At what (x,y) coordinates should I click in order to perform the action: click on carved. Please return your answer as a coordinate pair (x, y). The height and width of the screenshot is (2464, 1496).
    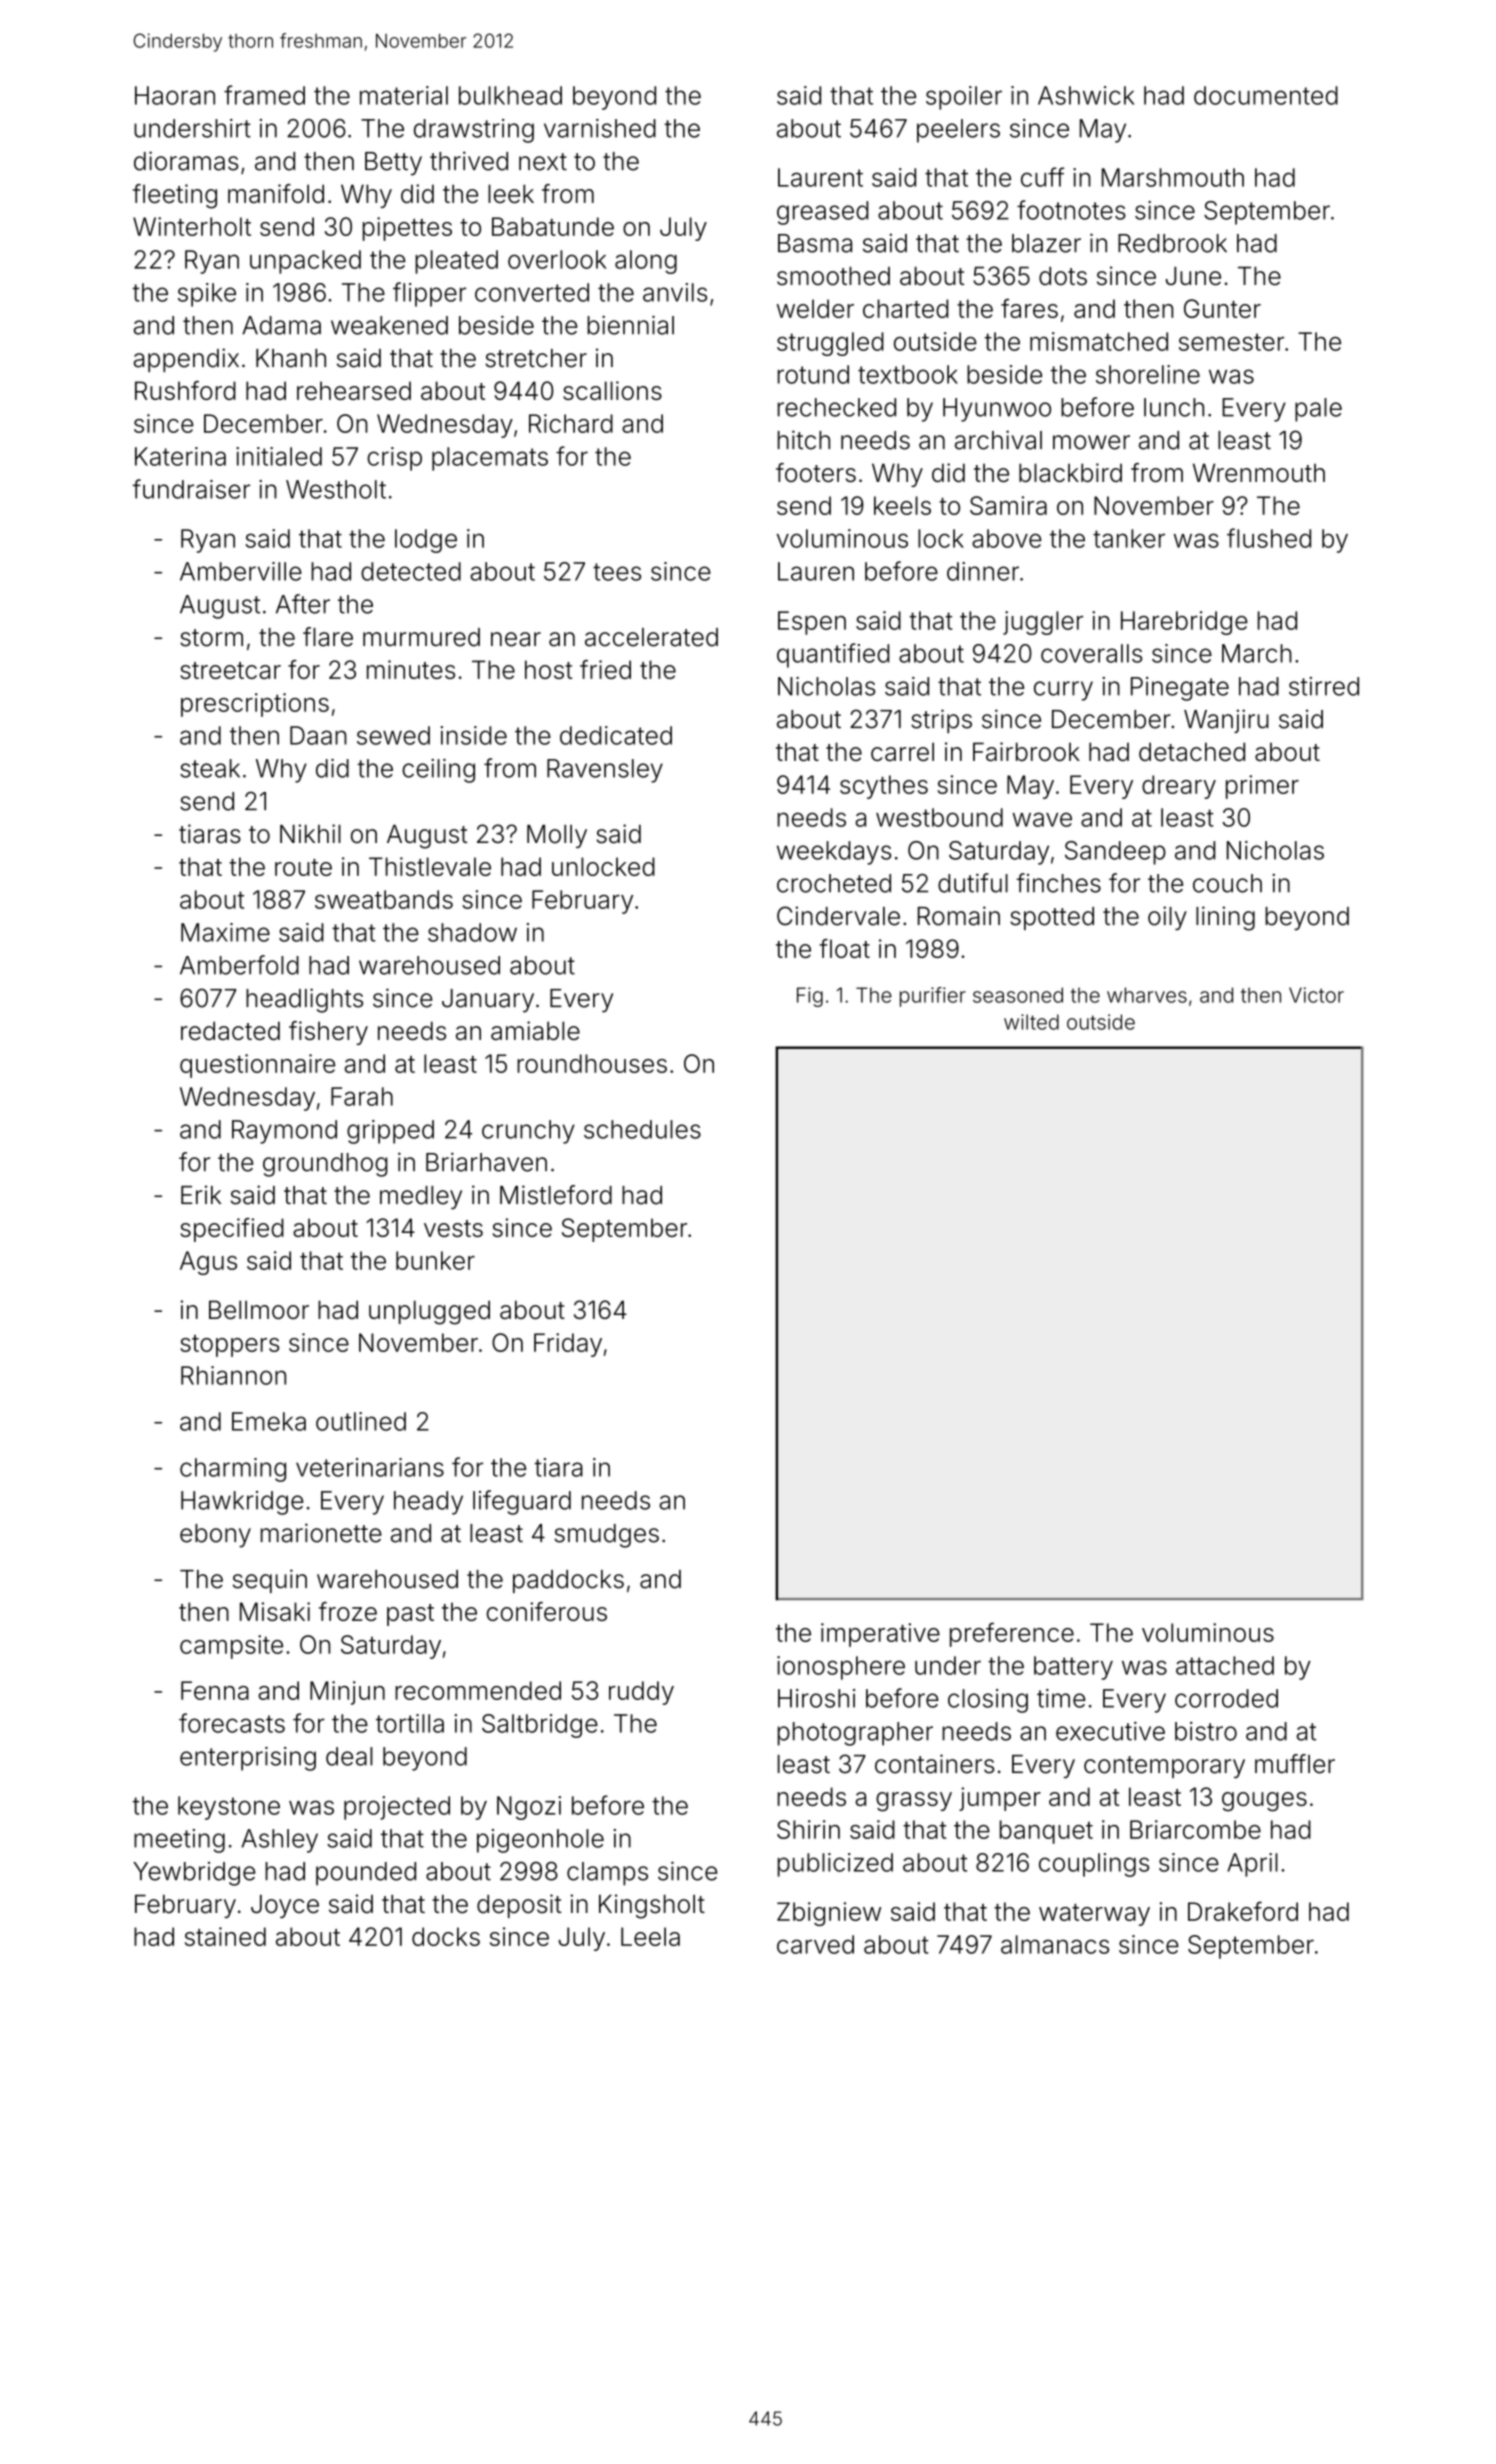
    Looking at the image, I should click on (815, 1944).
